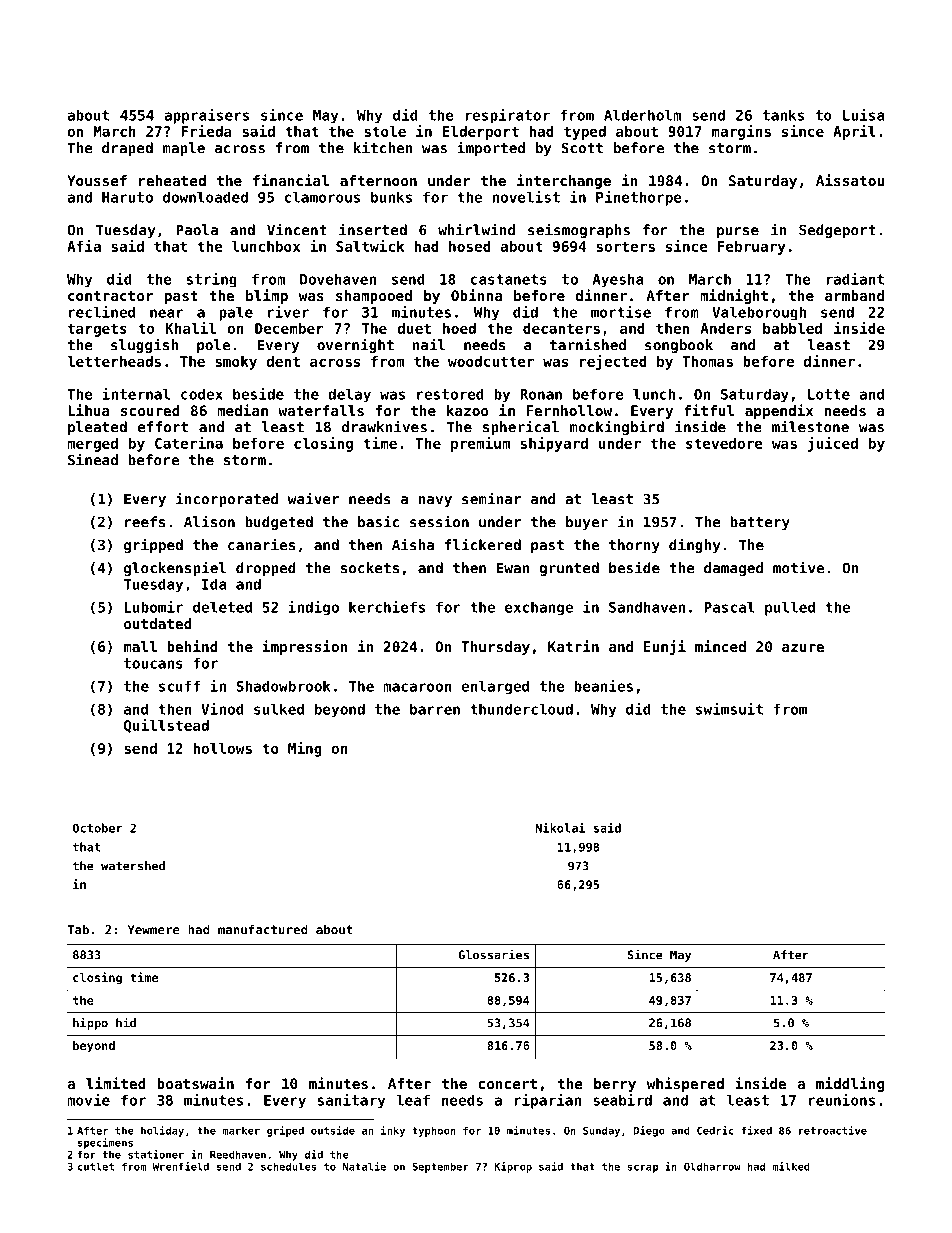  What do you see at coordinates (694, 545) in the screenshot?
I see `dinghy` at bounding box center [694, 545].
